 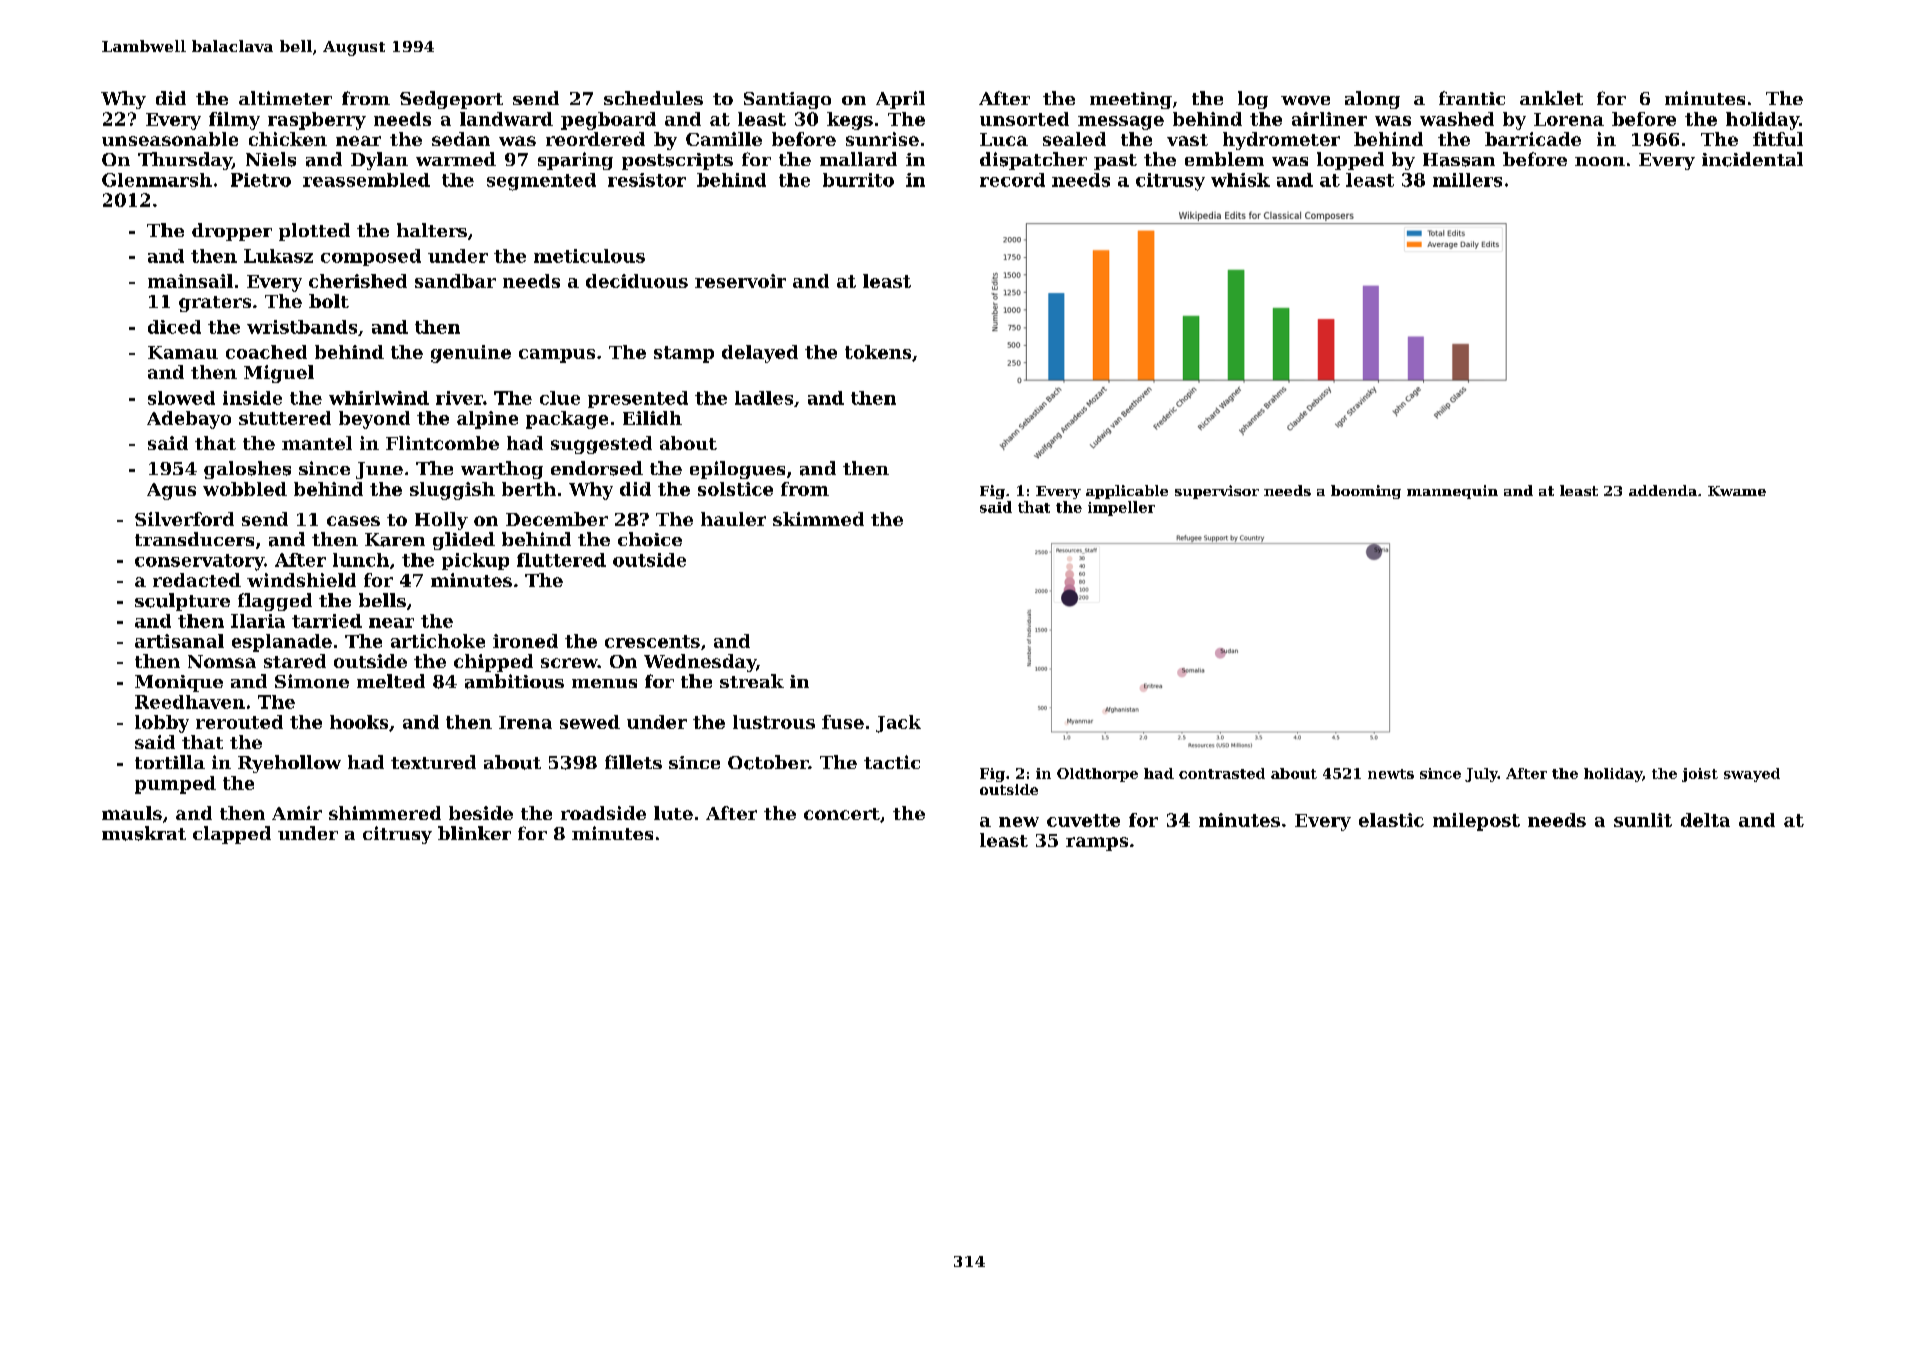 What do you see at coordinates (371, 257) in the screenshot?
I see `composed` at bounding box center [371, 257].
